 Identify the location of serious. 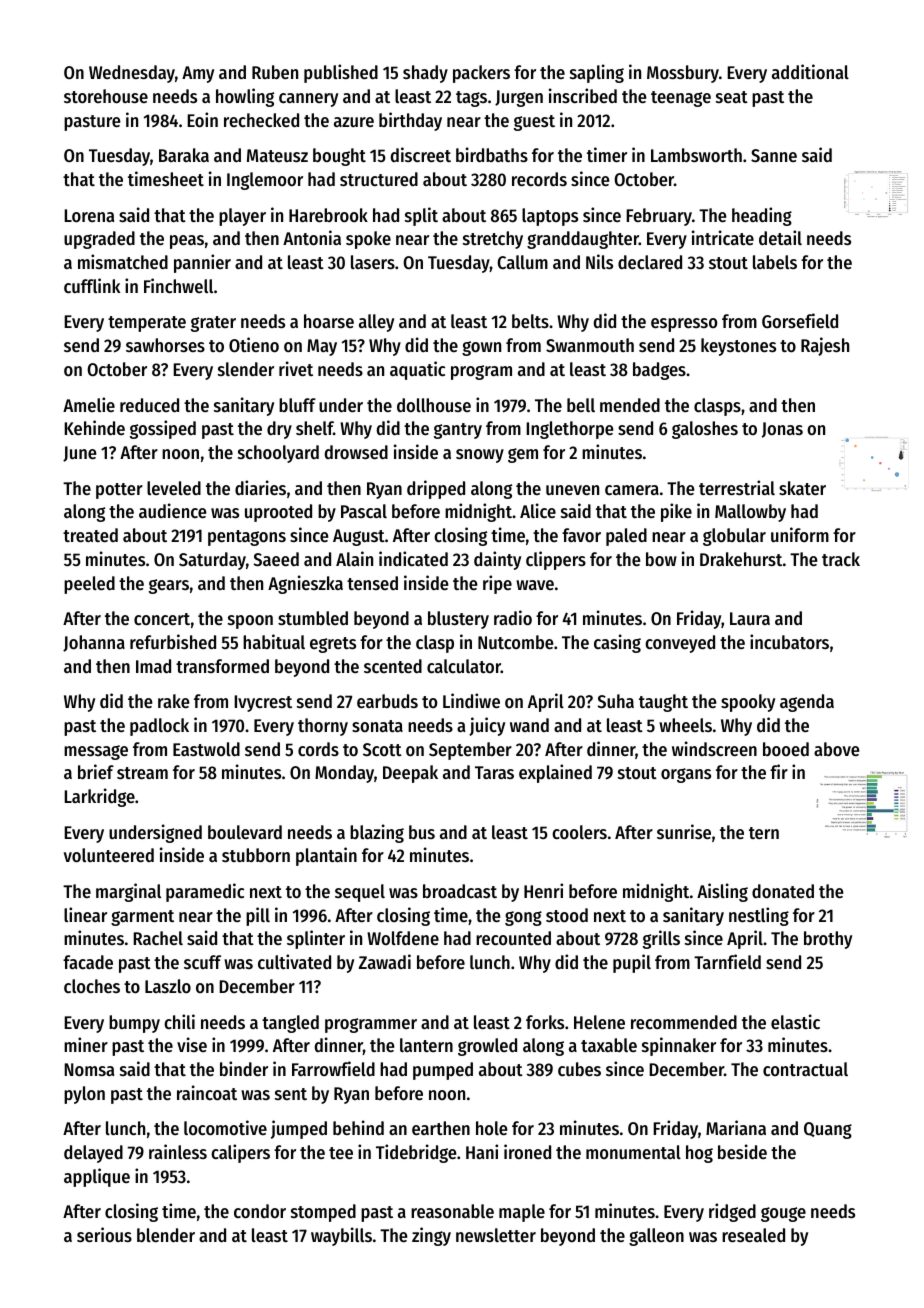
(104, 1234).
